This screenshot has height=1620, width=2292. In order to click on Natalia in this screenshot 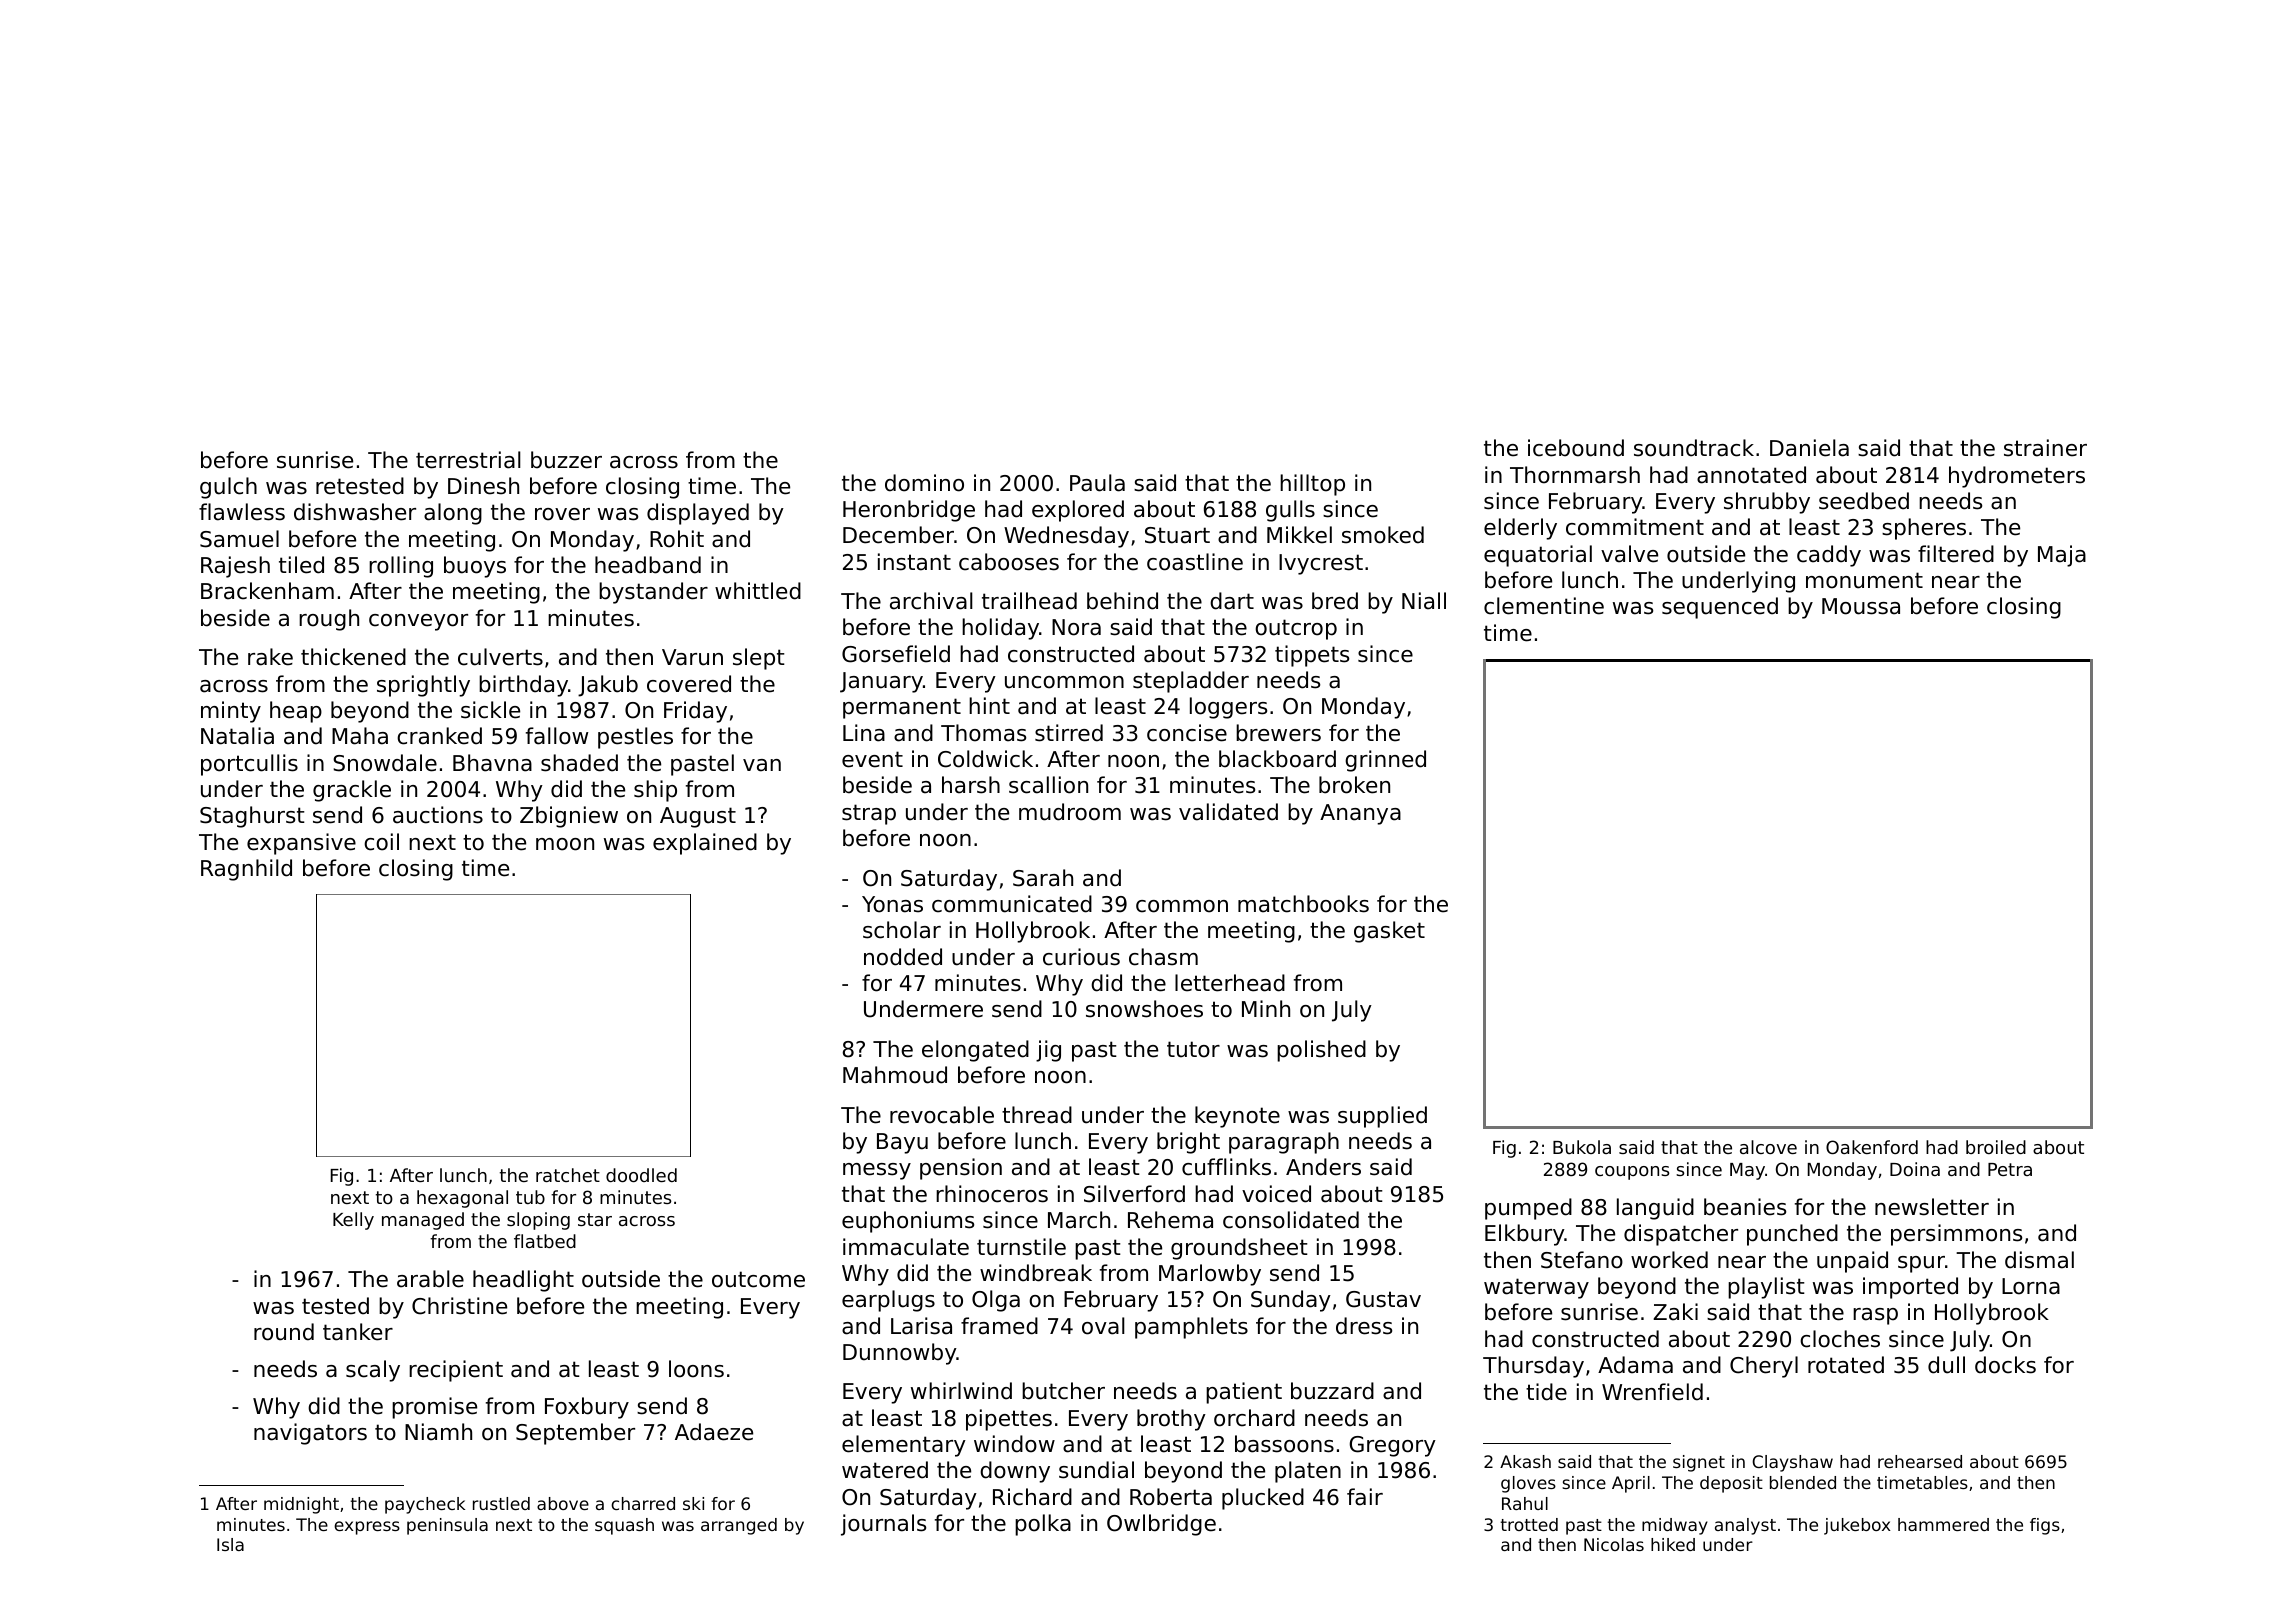, I will do `click(237, 736)`.
